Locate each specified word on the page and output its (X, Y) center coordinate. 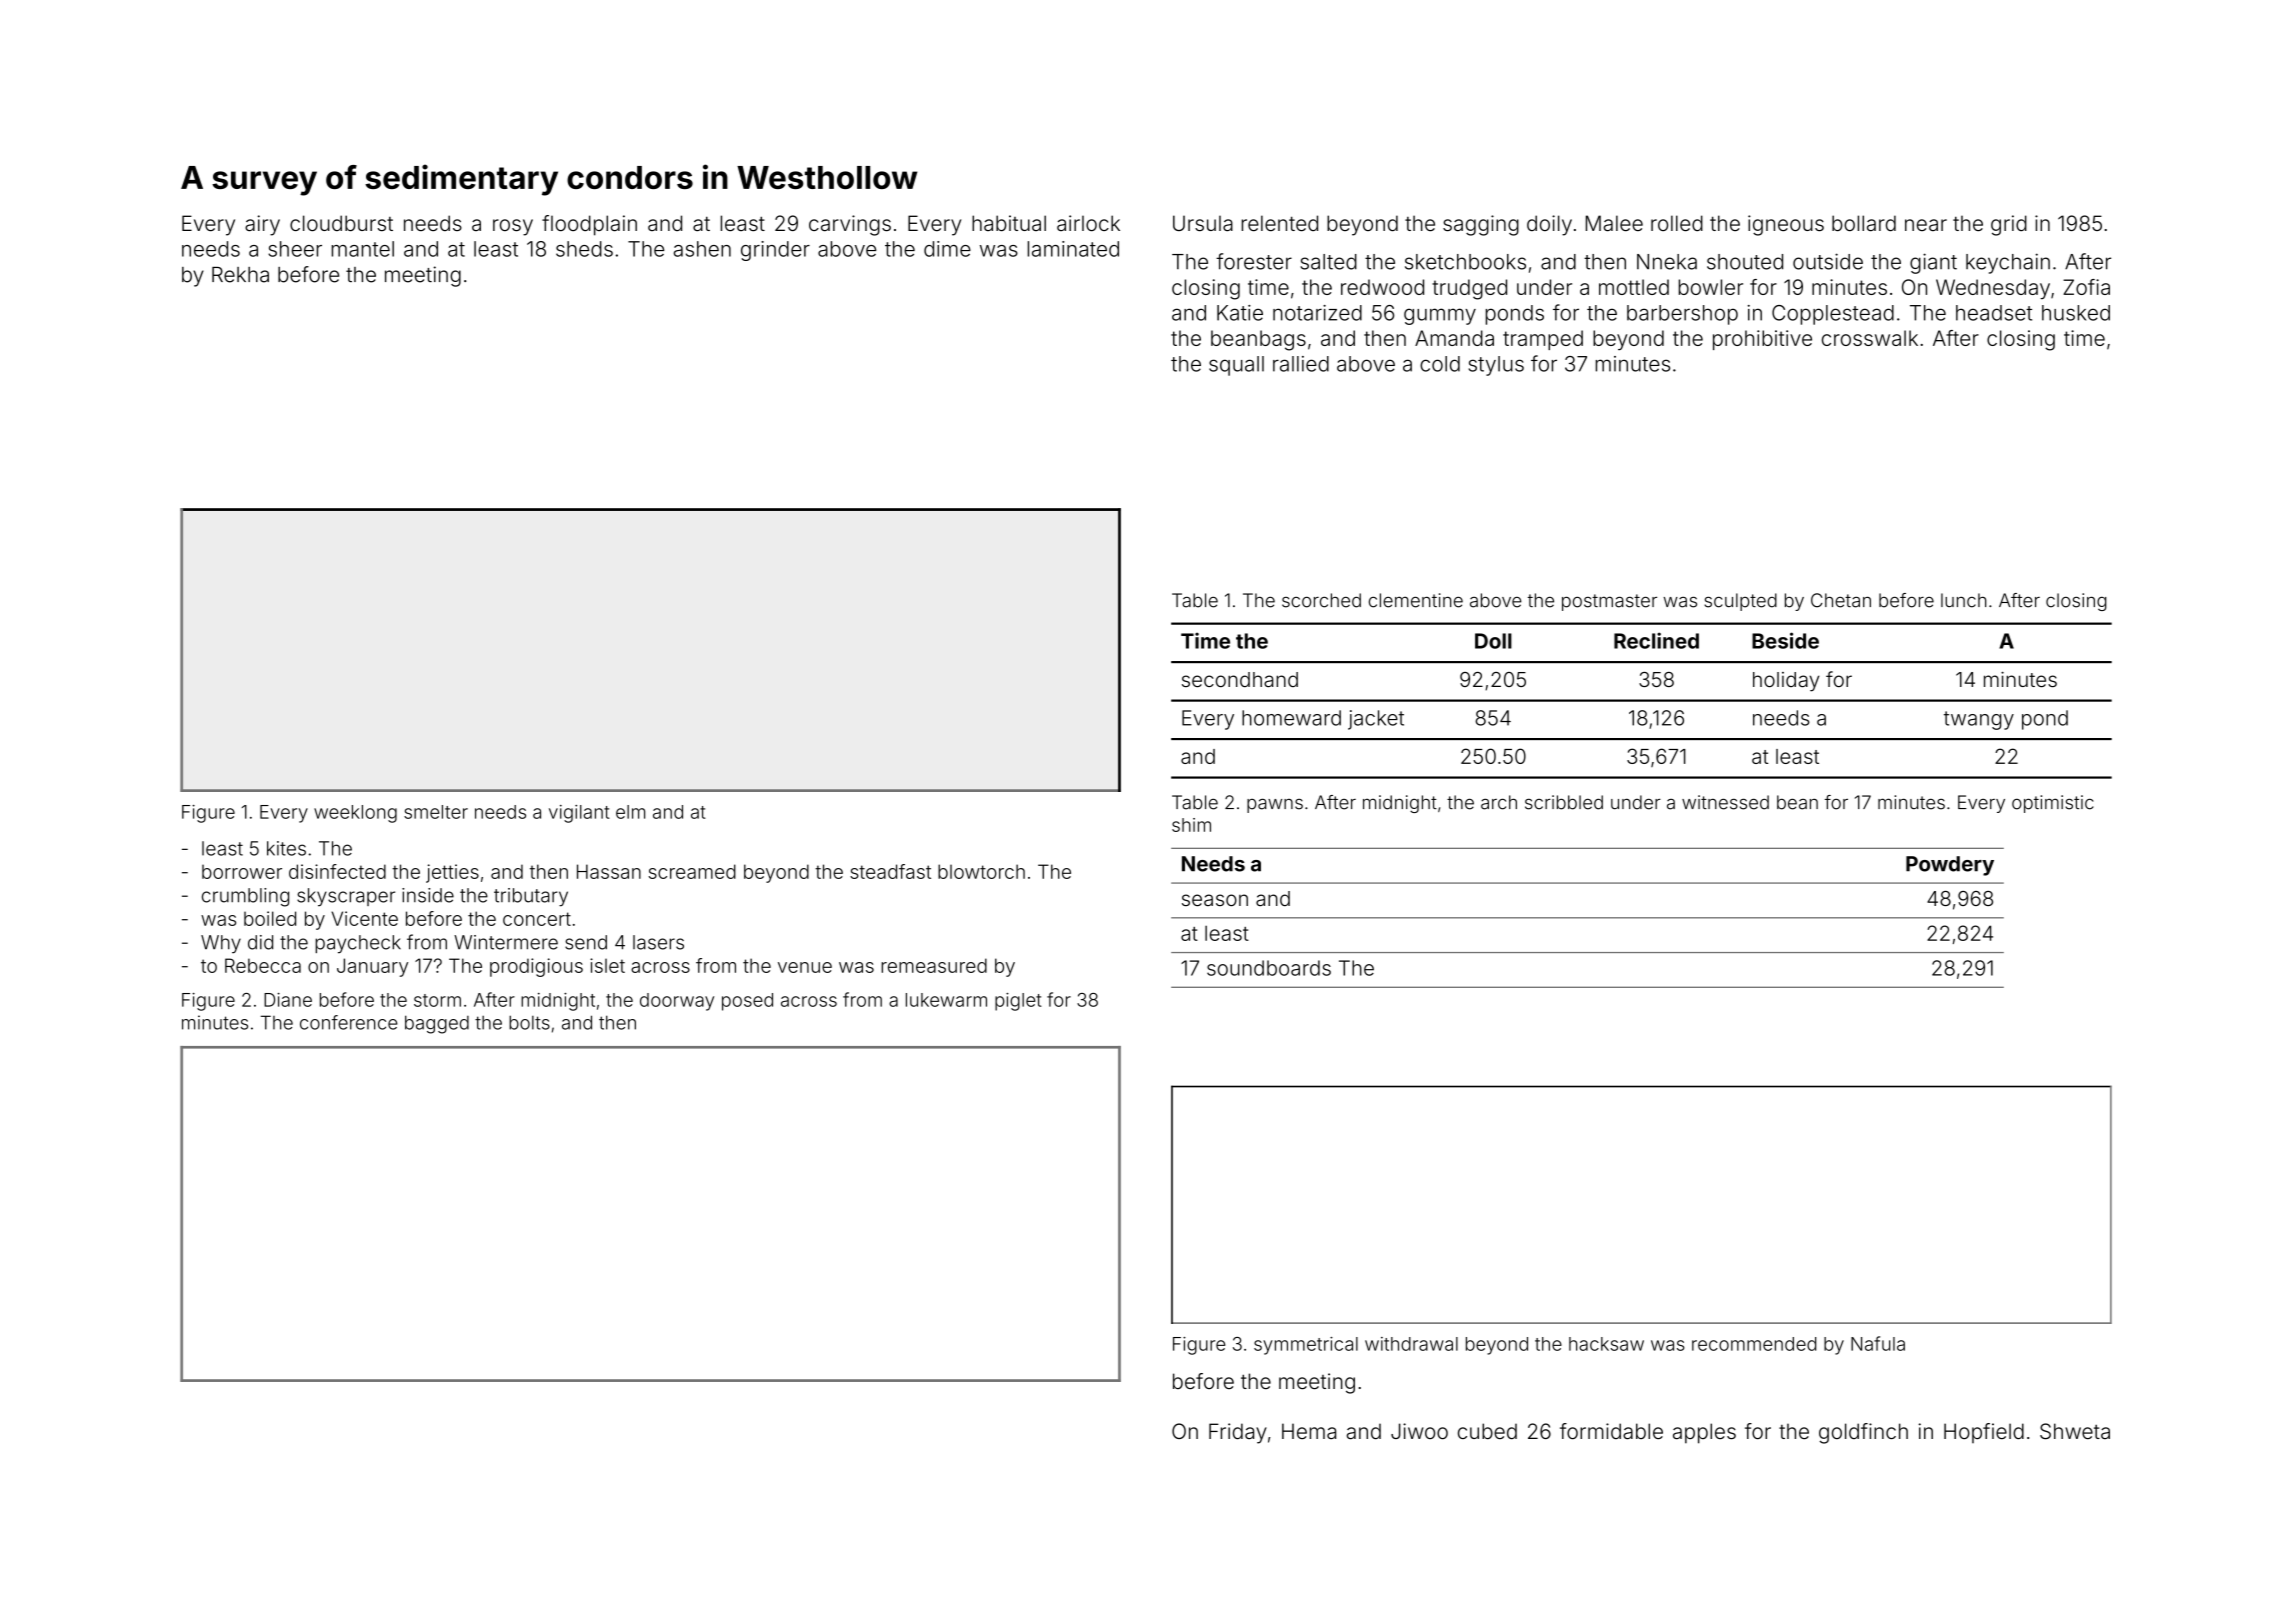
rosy (513, 227)
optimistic (2053, 804)
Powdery (1950, 866)
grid (2009, 225)
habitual (1009, 223)
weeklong (355, 814)
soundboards (1269, 968)
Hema (1309, 1431)
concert (537, 919)
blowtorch (981, 871)
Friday (1238, 1433)
